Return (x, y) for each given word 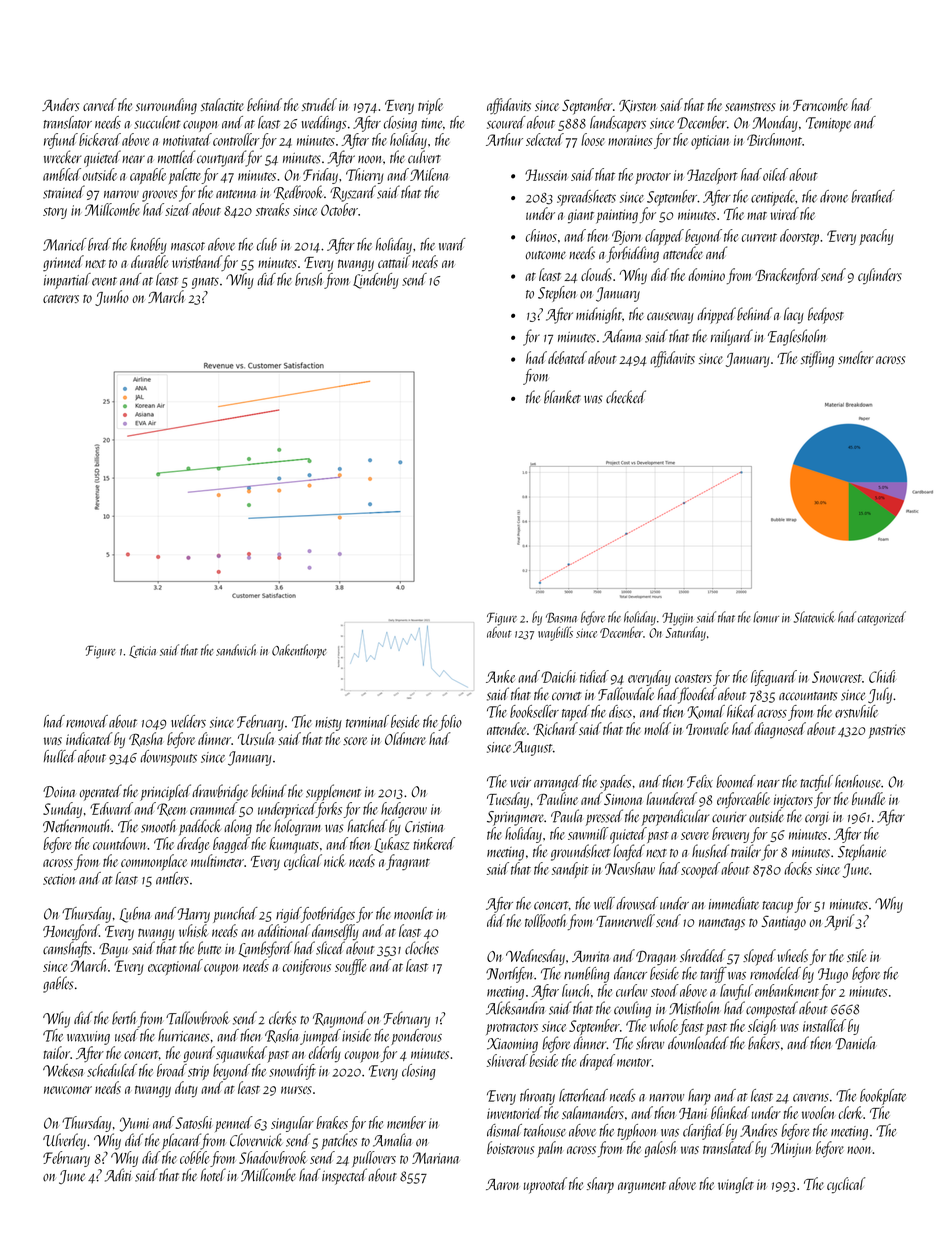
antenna (236, 194)
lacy (794, 315)
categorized (882, 618)
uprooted (545, 1185)
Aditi (118, 1175)
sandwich (236, 650)
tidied (594, 676)
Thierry (365, 176)
